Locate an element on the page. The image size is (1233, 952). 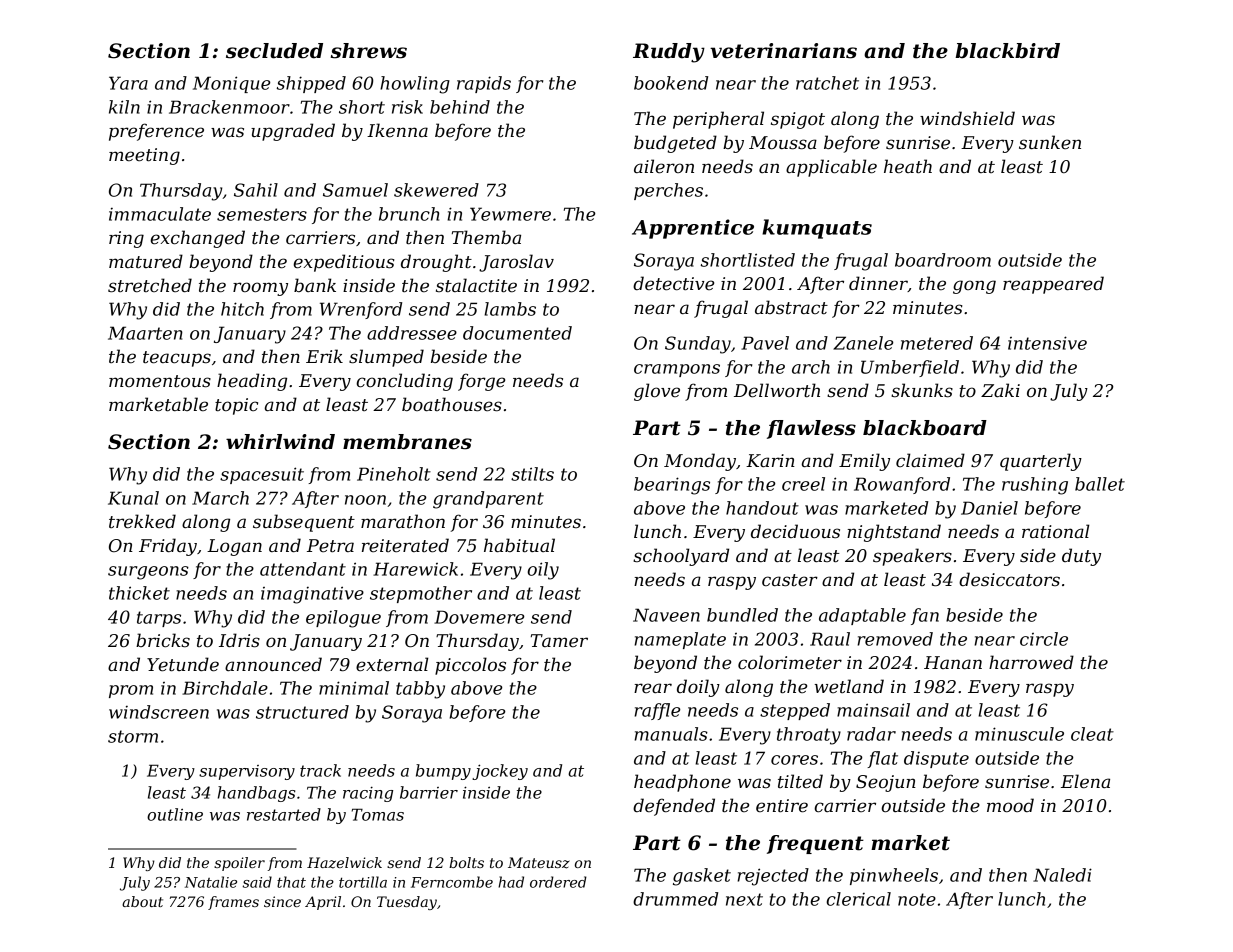
momentous is located at coordinates (160, 381).
